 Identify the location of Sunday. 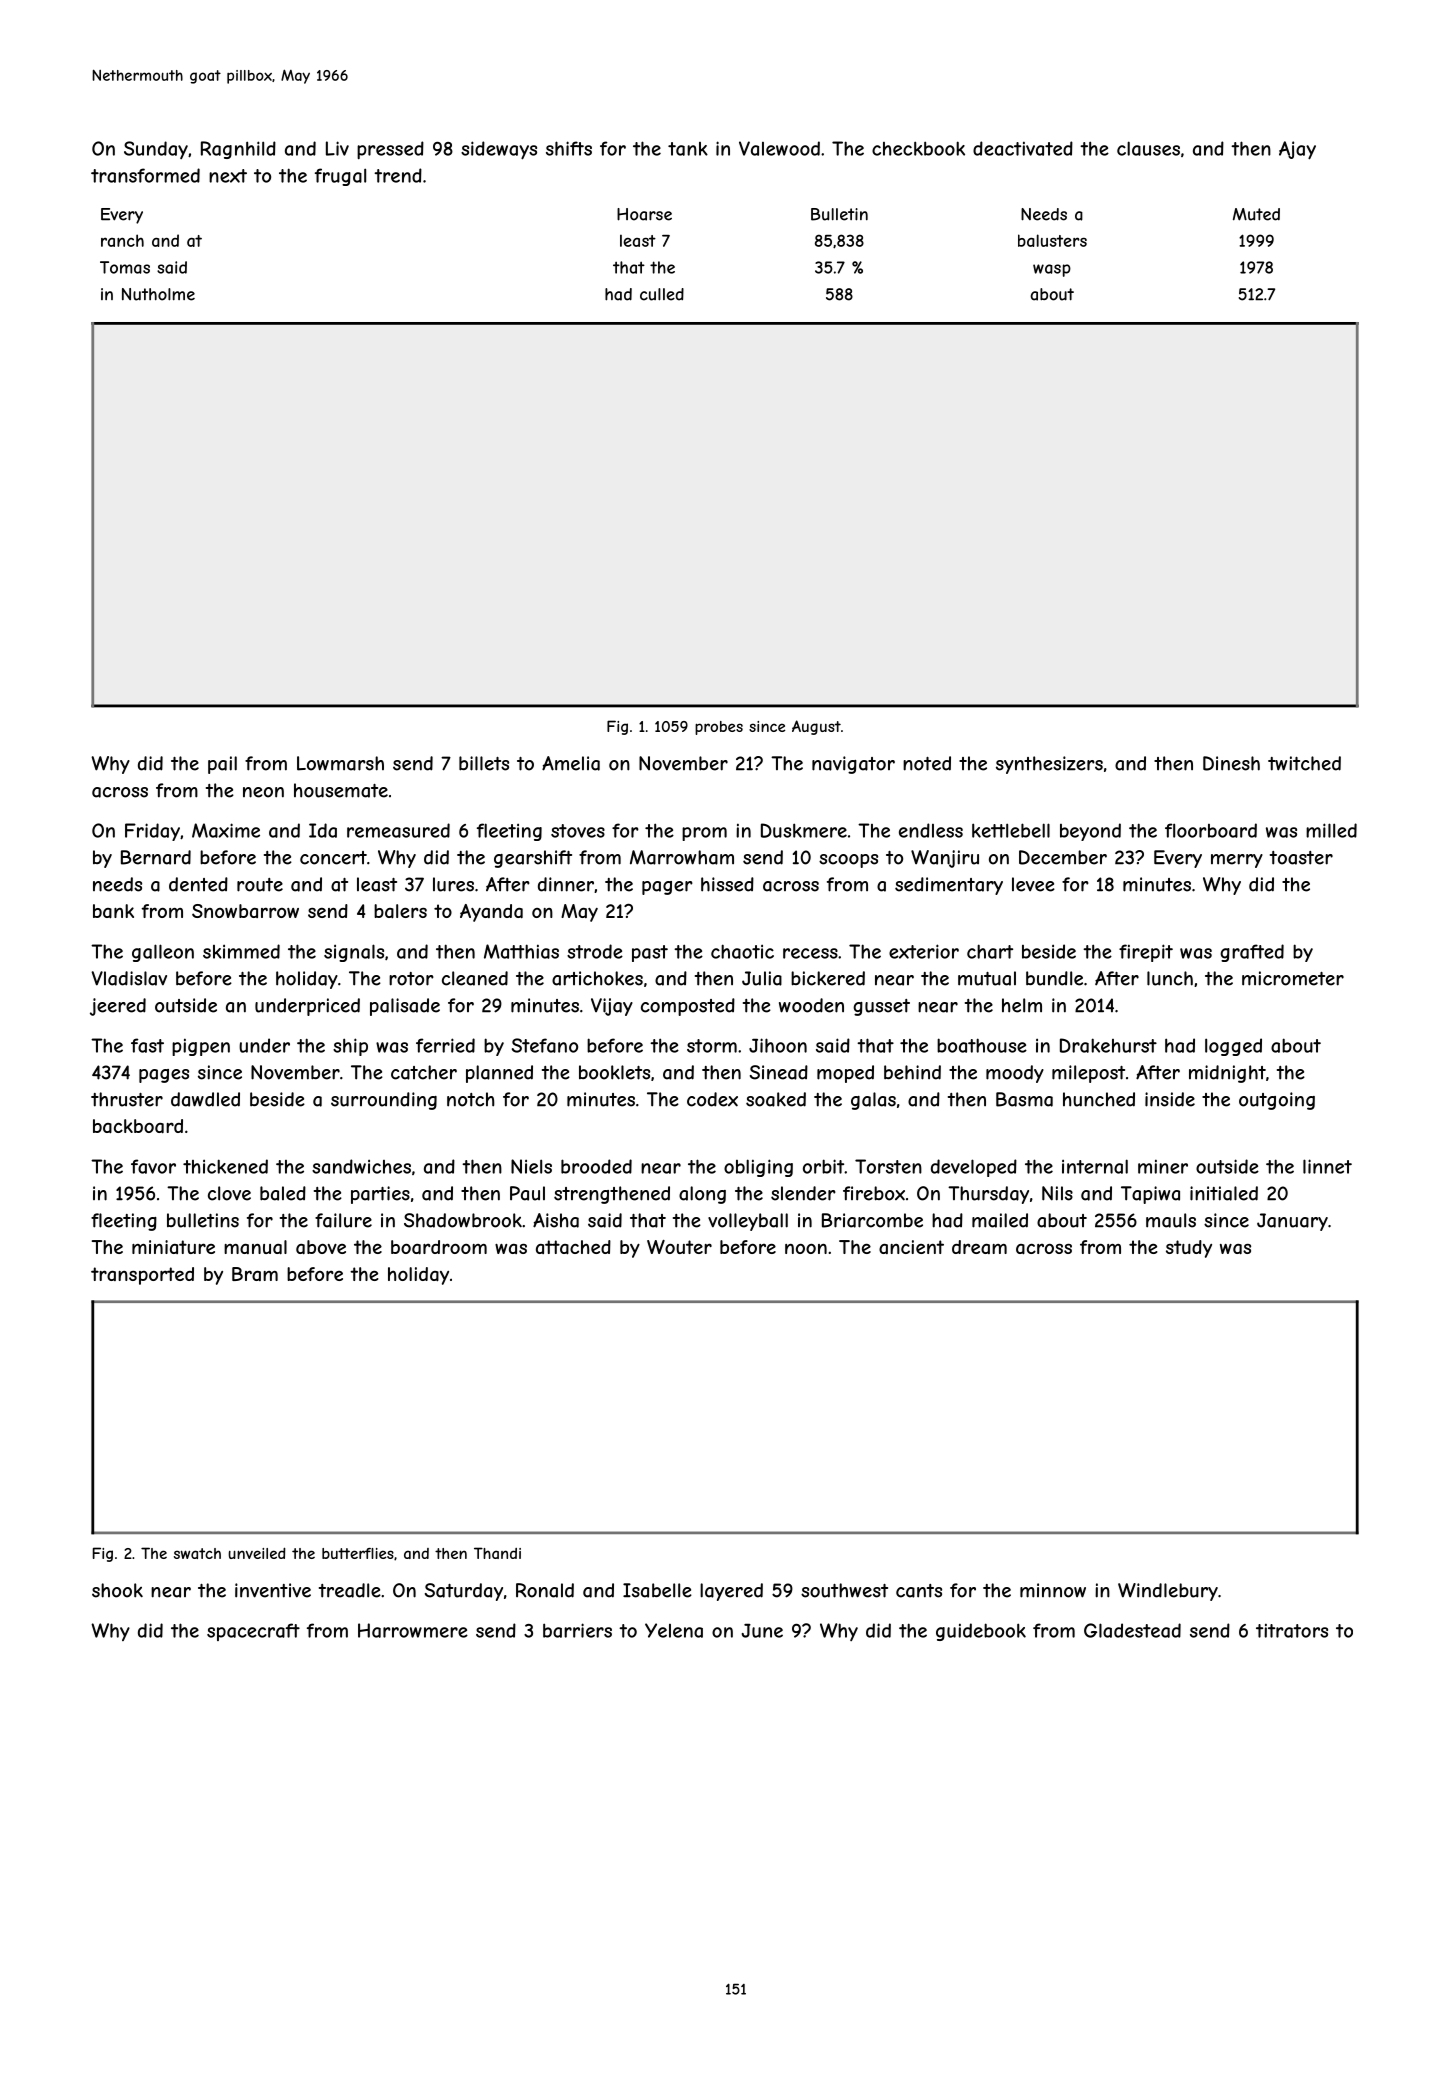
(156, 150).
